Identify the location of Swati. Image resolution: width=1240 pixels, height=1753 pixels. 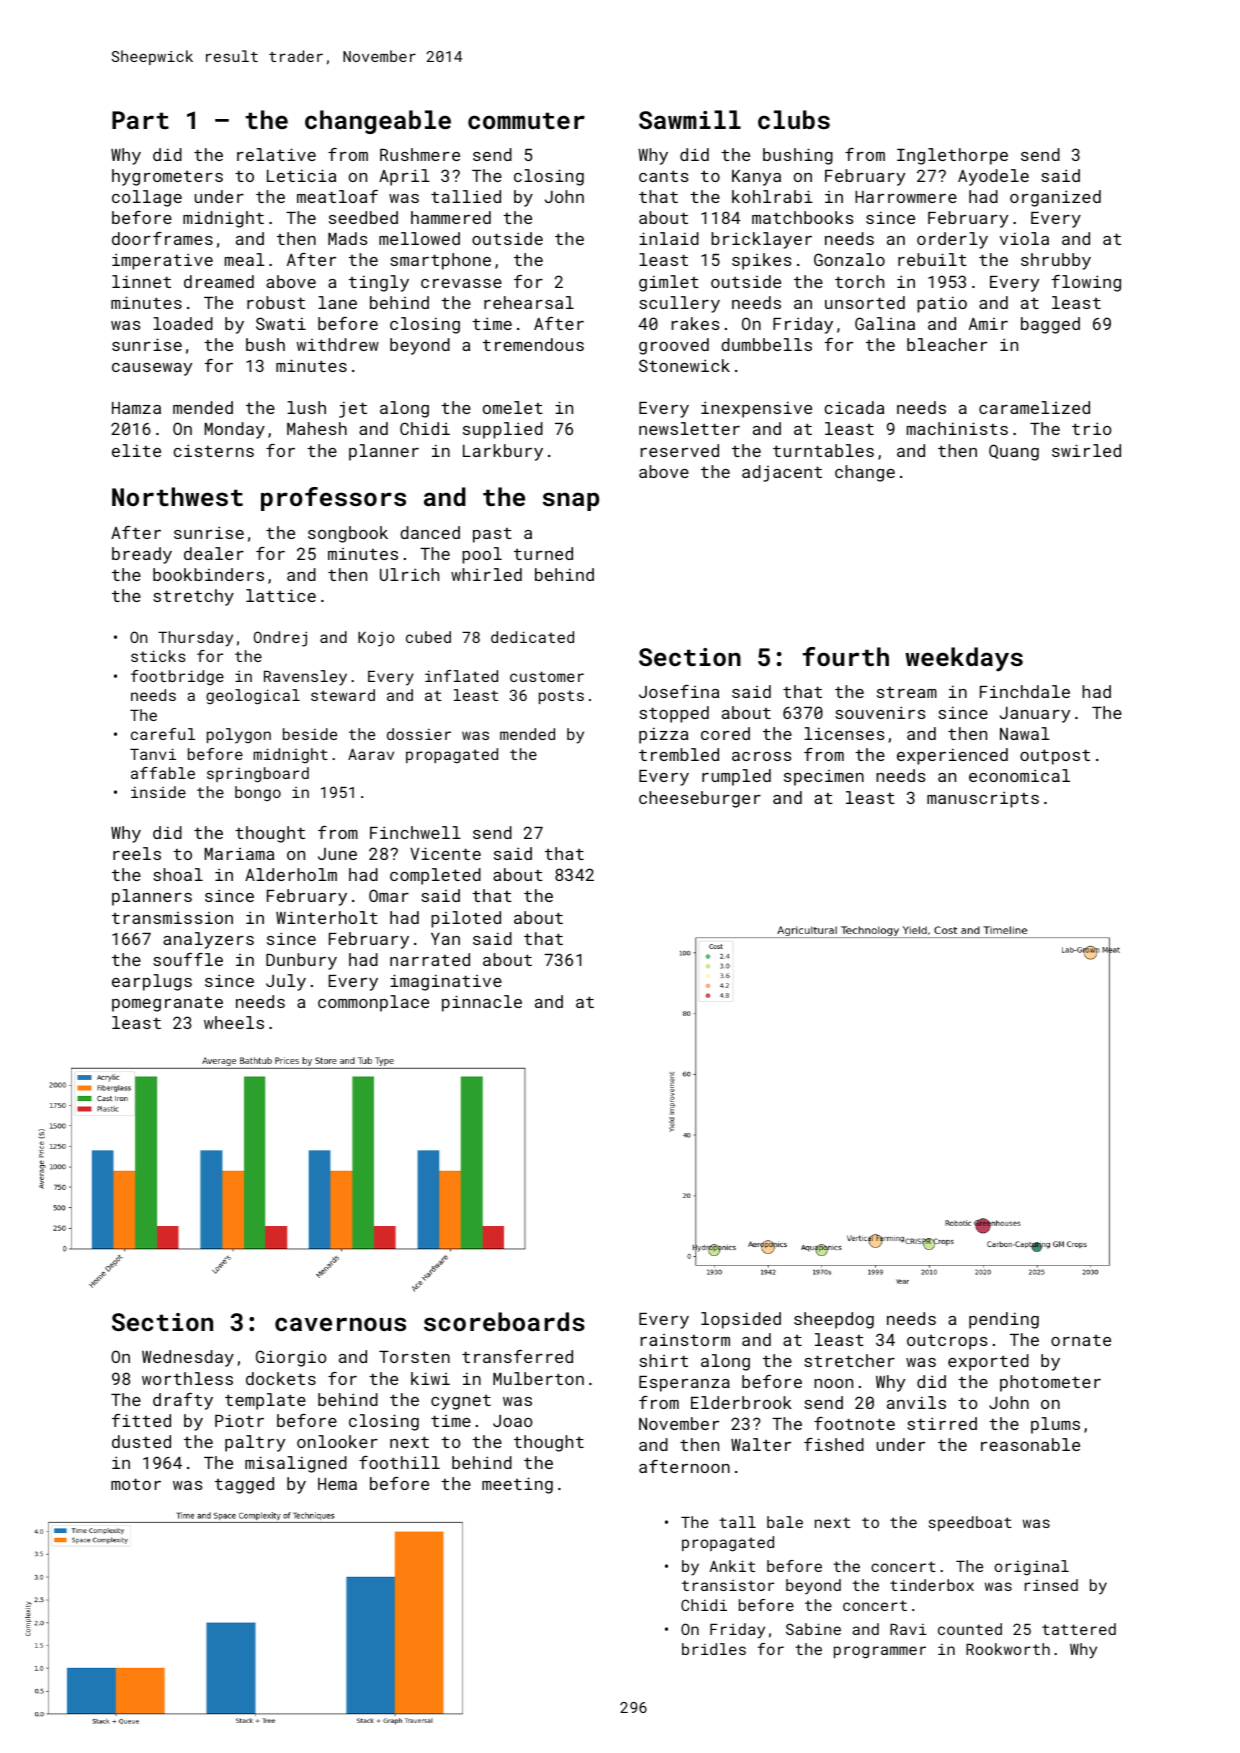
(281, 323).
